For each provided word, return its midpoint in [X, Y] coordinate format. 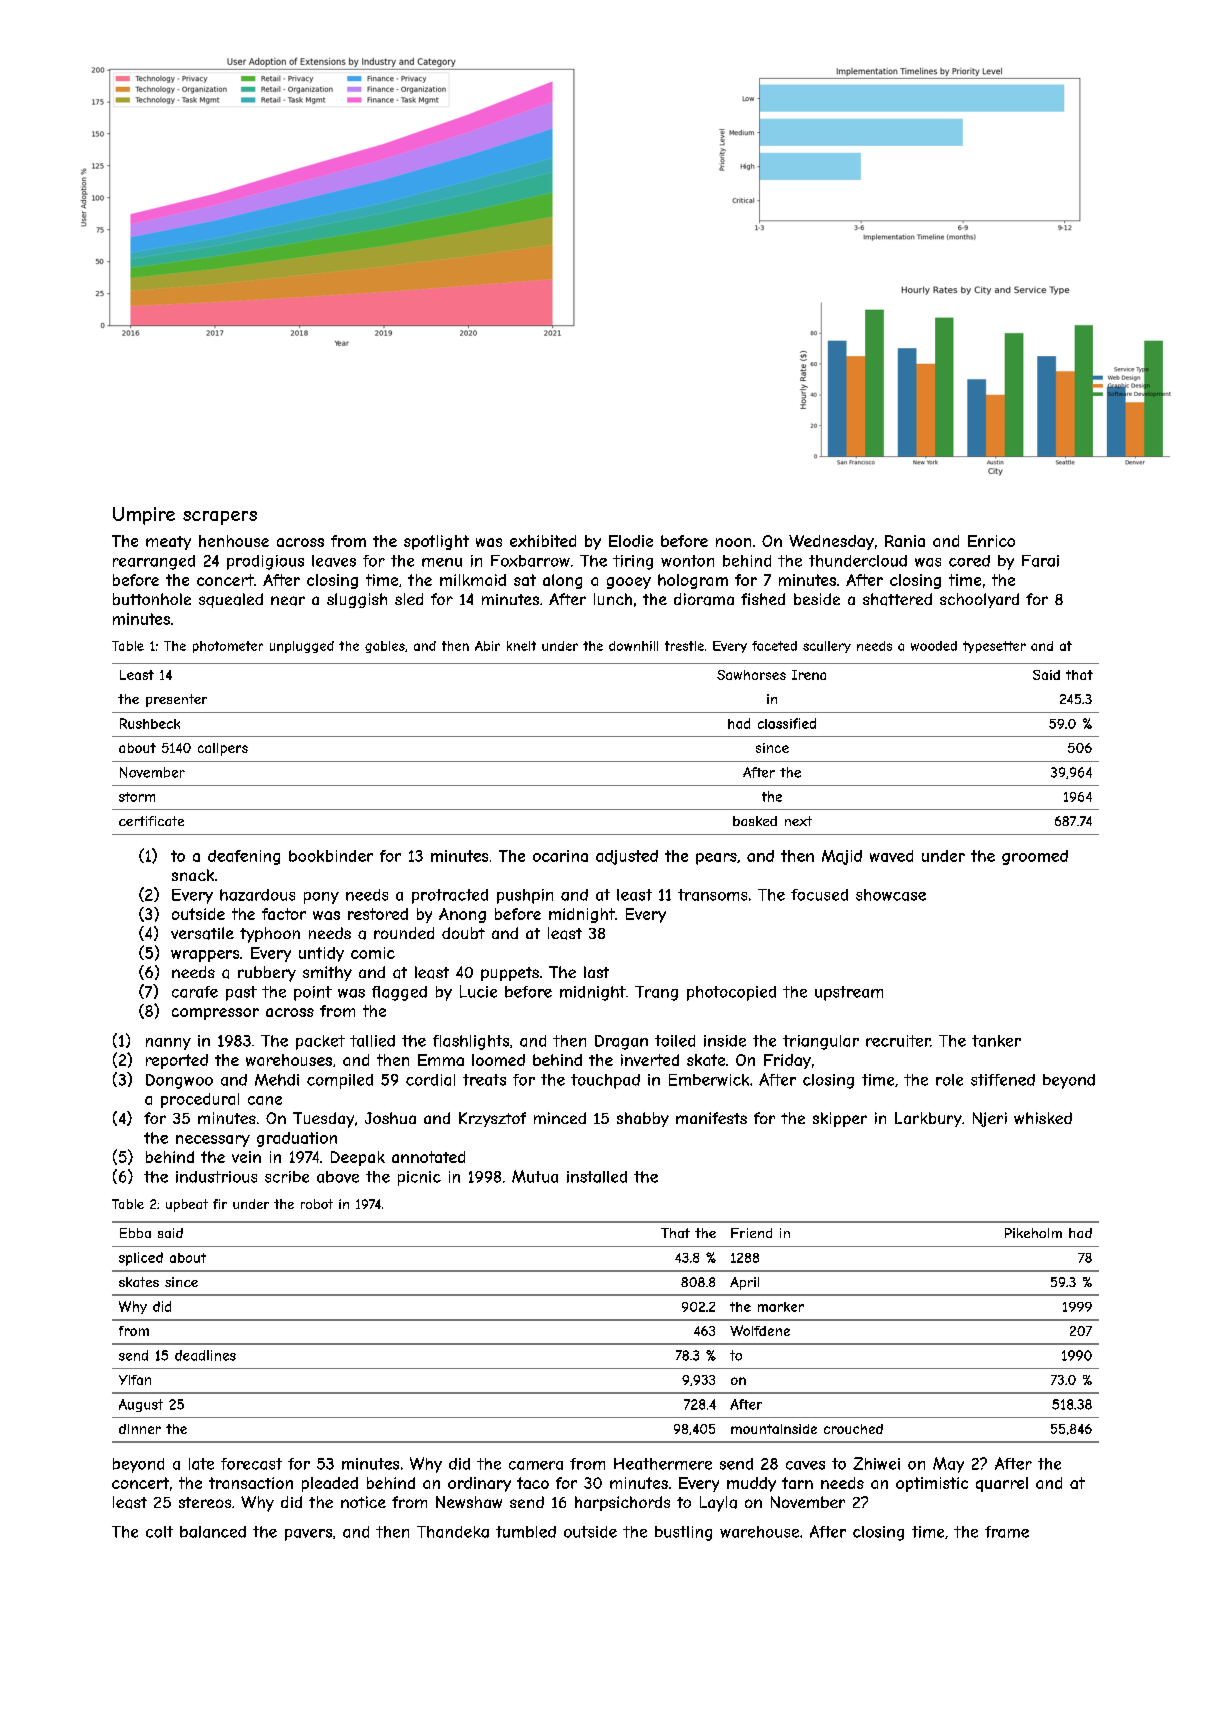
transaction [251, 1483]
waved [891, 856]
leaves [334, 561]
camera [536, 1465]
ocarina [560, 856]
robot [317, 1204]
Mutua [535, 1176]
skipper [840, 1119]
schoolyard [979, 600]
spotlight [436, 542]
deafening [244, 857]
